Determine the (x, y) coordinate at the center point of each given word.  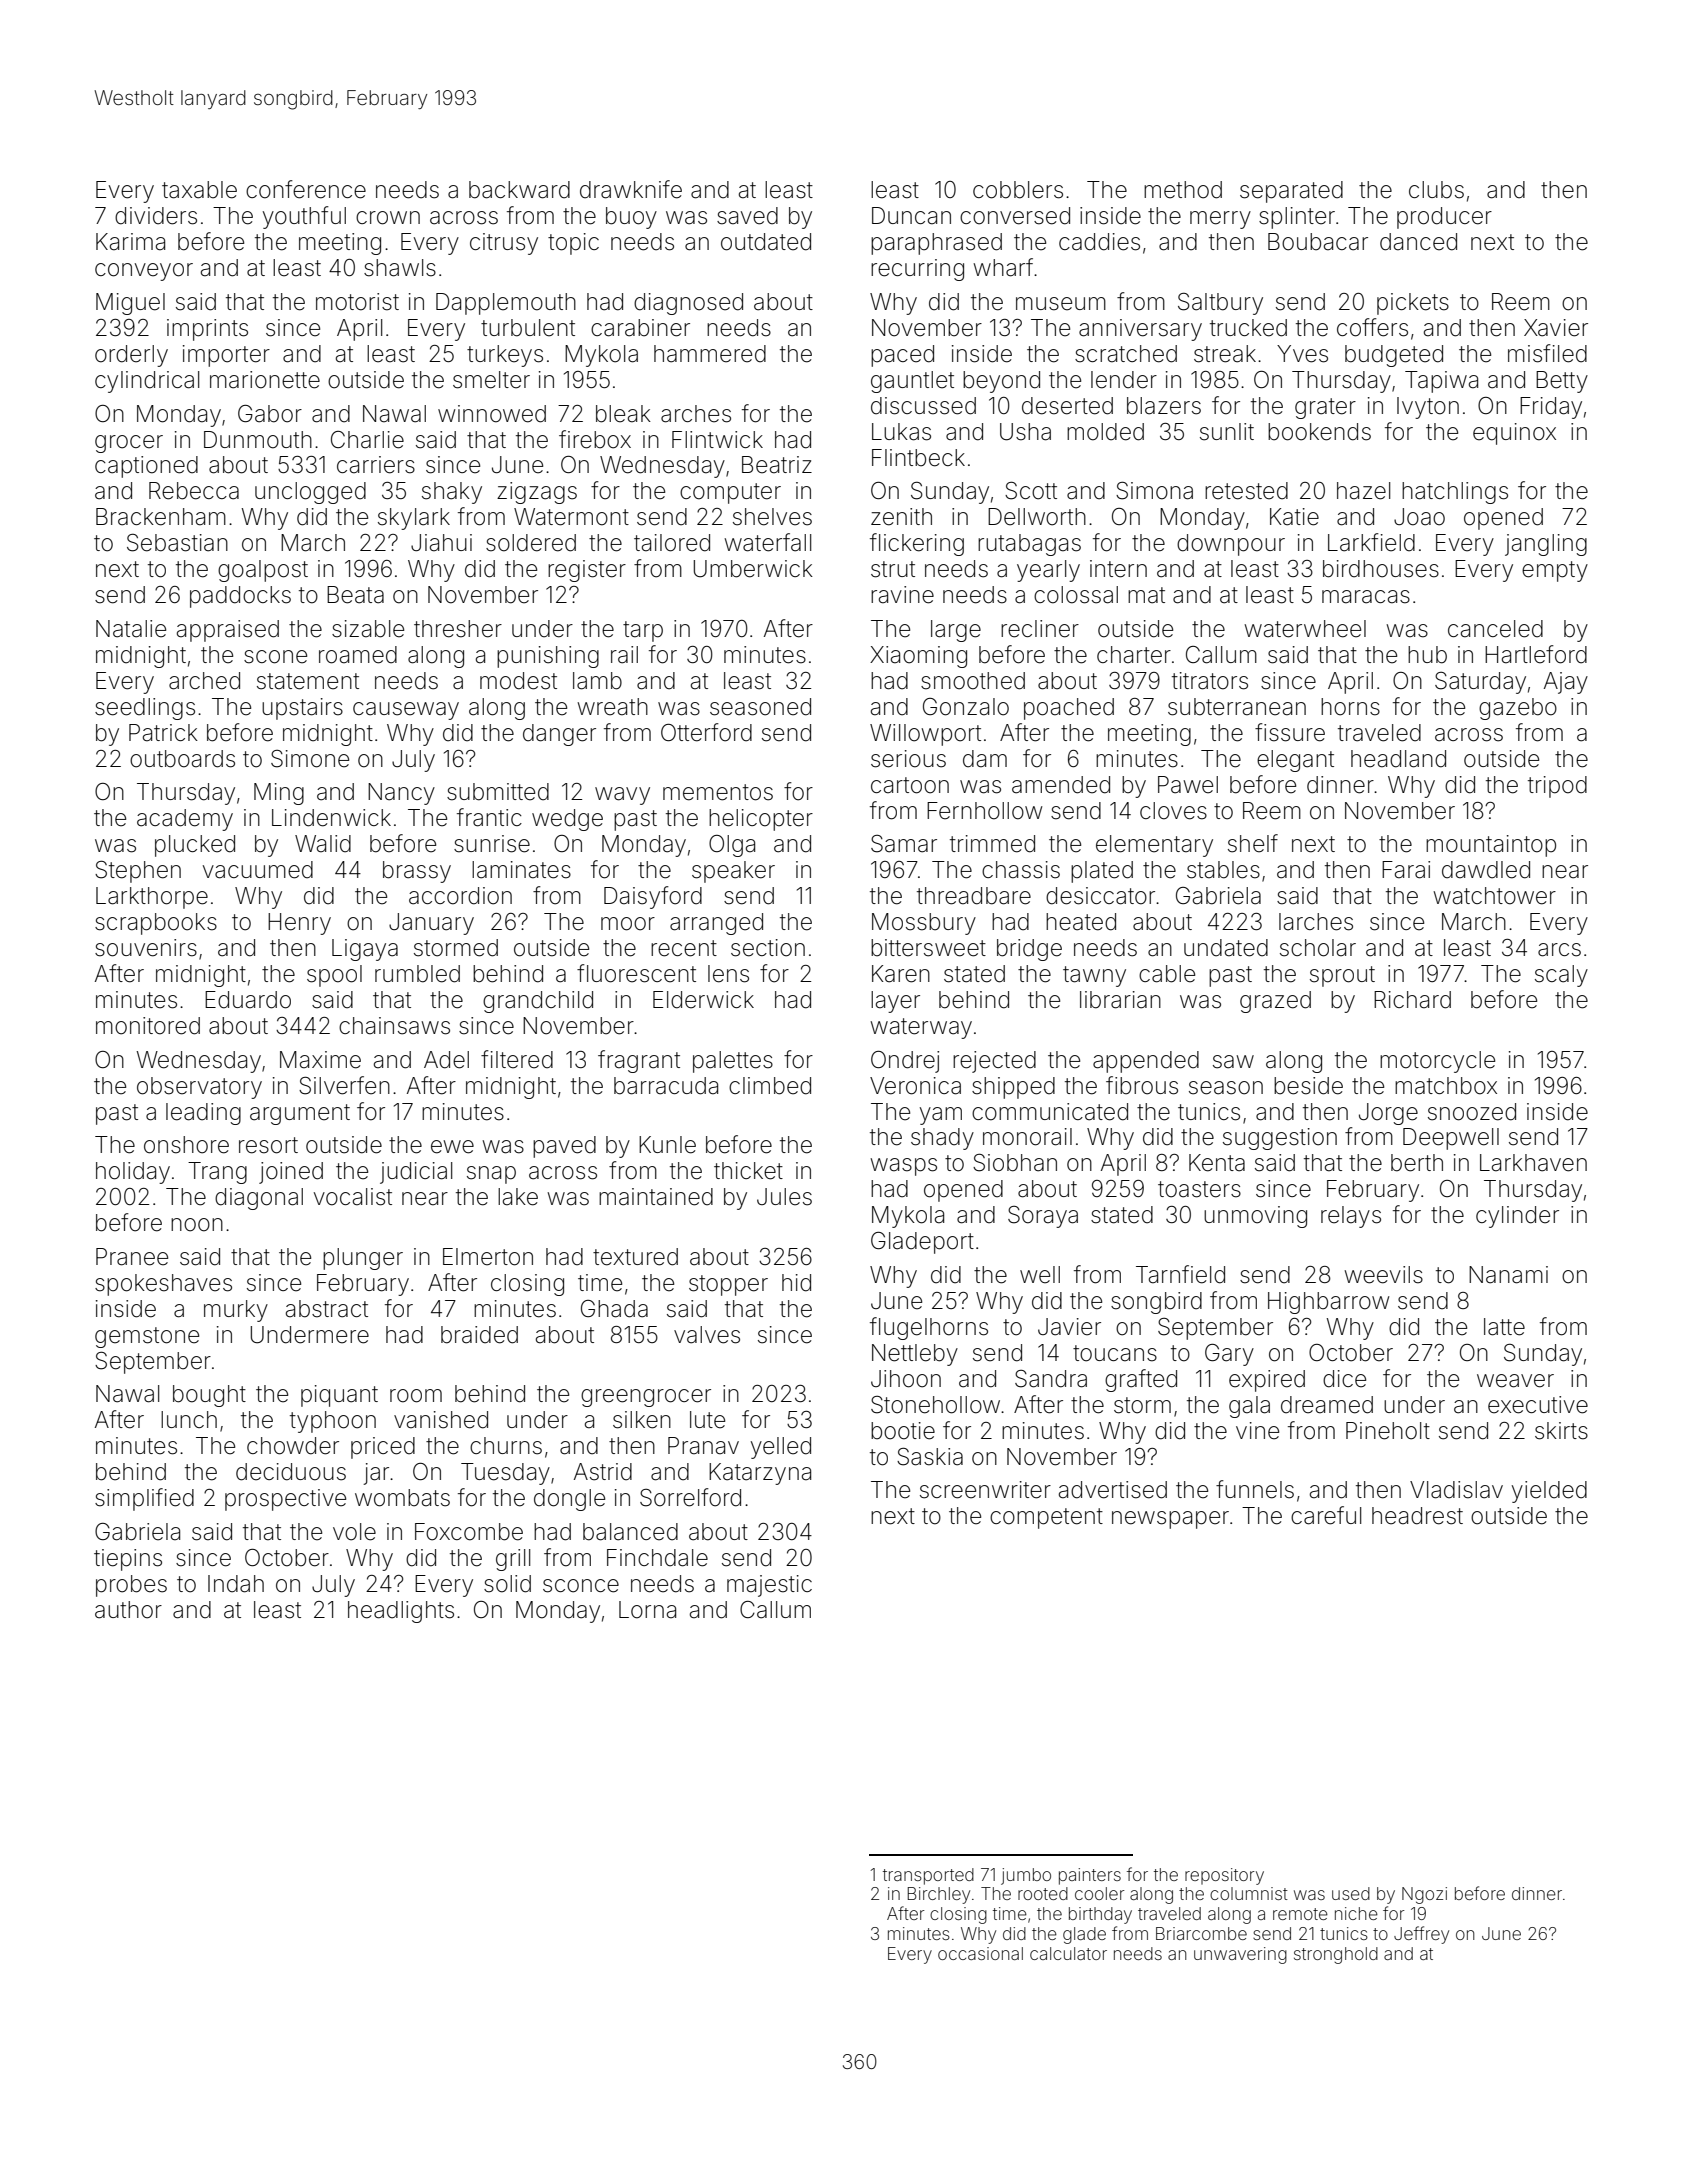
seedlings (145, 709)
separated (1291, 192)
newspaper (1170, 1520)
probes (131, 1586)
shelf (1253, 843)
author (128, 1610)
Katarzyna (760, 1474)
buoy (631, 218)
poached (1069, 709)
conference (306, 189)
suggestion (1280, 1139)
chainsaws (394, 1026)
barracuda (666, 1086)
